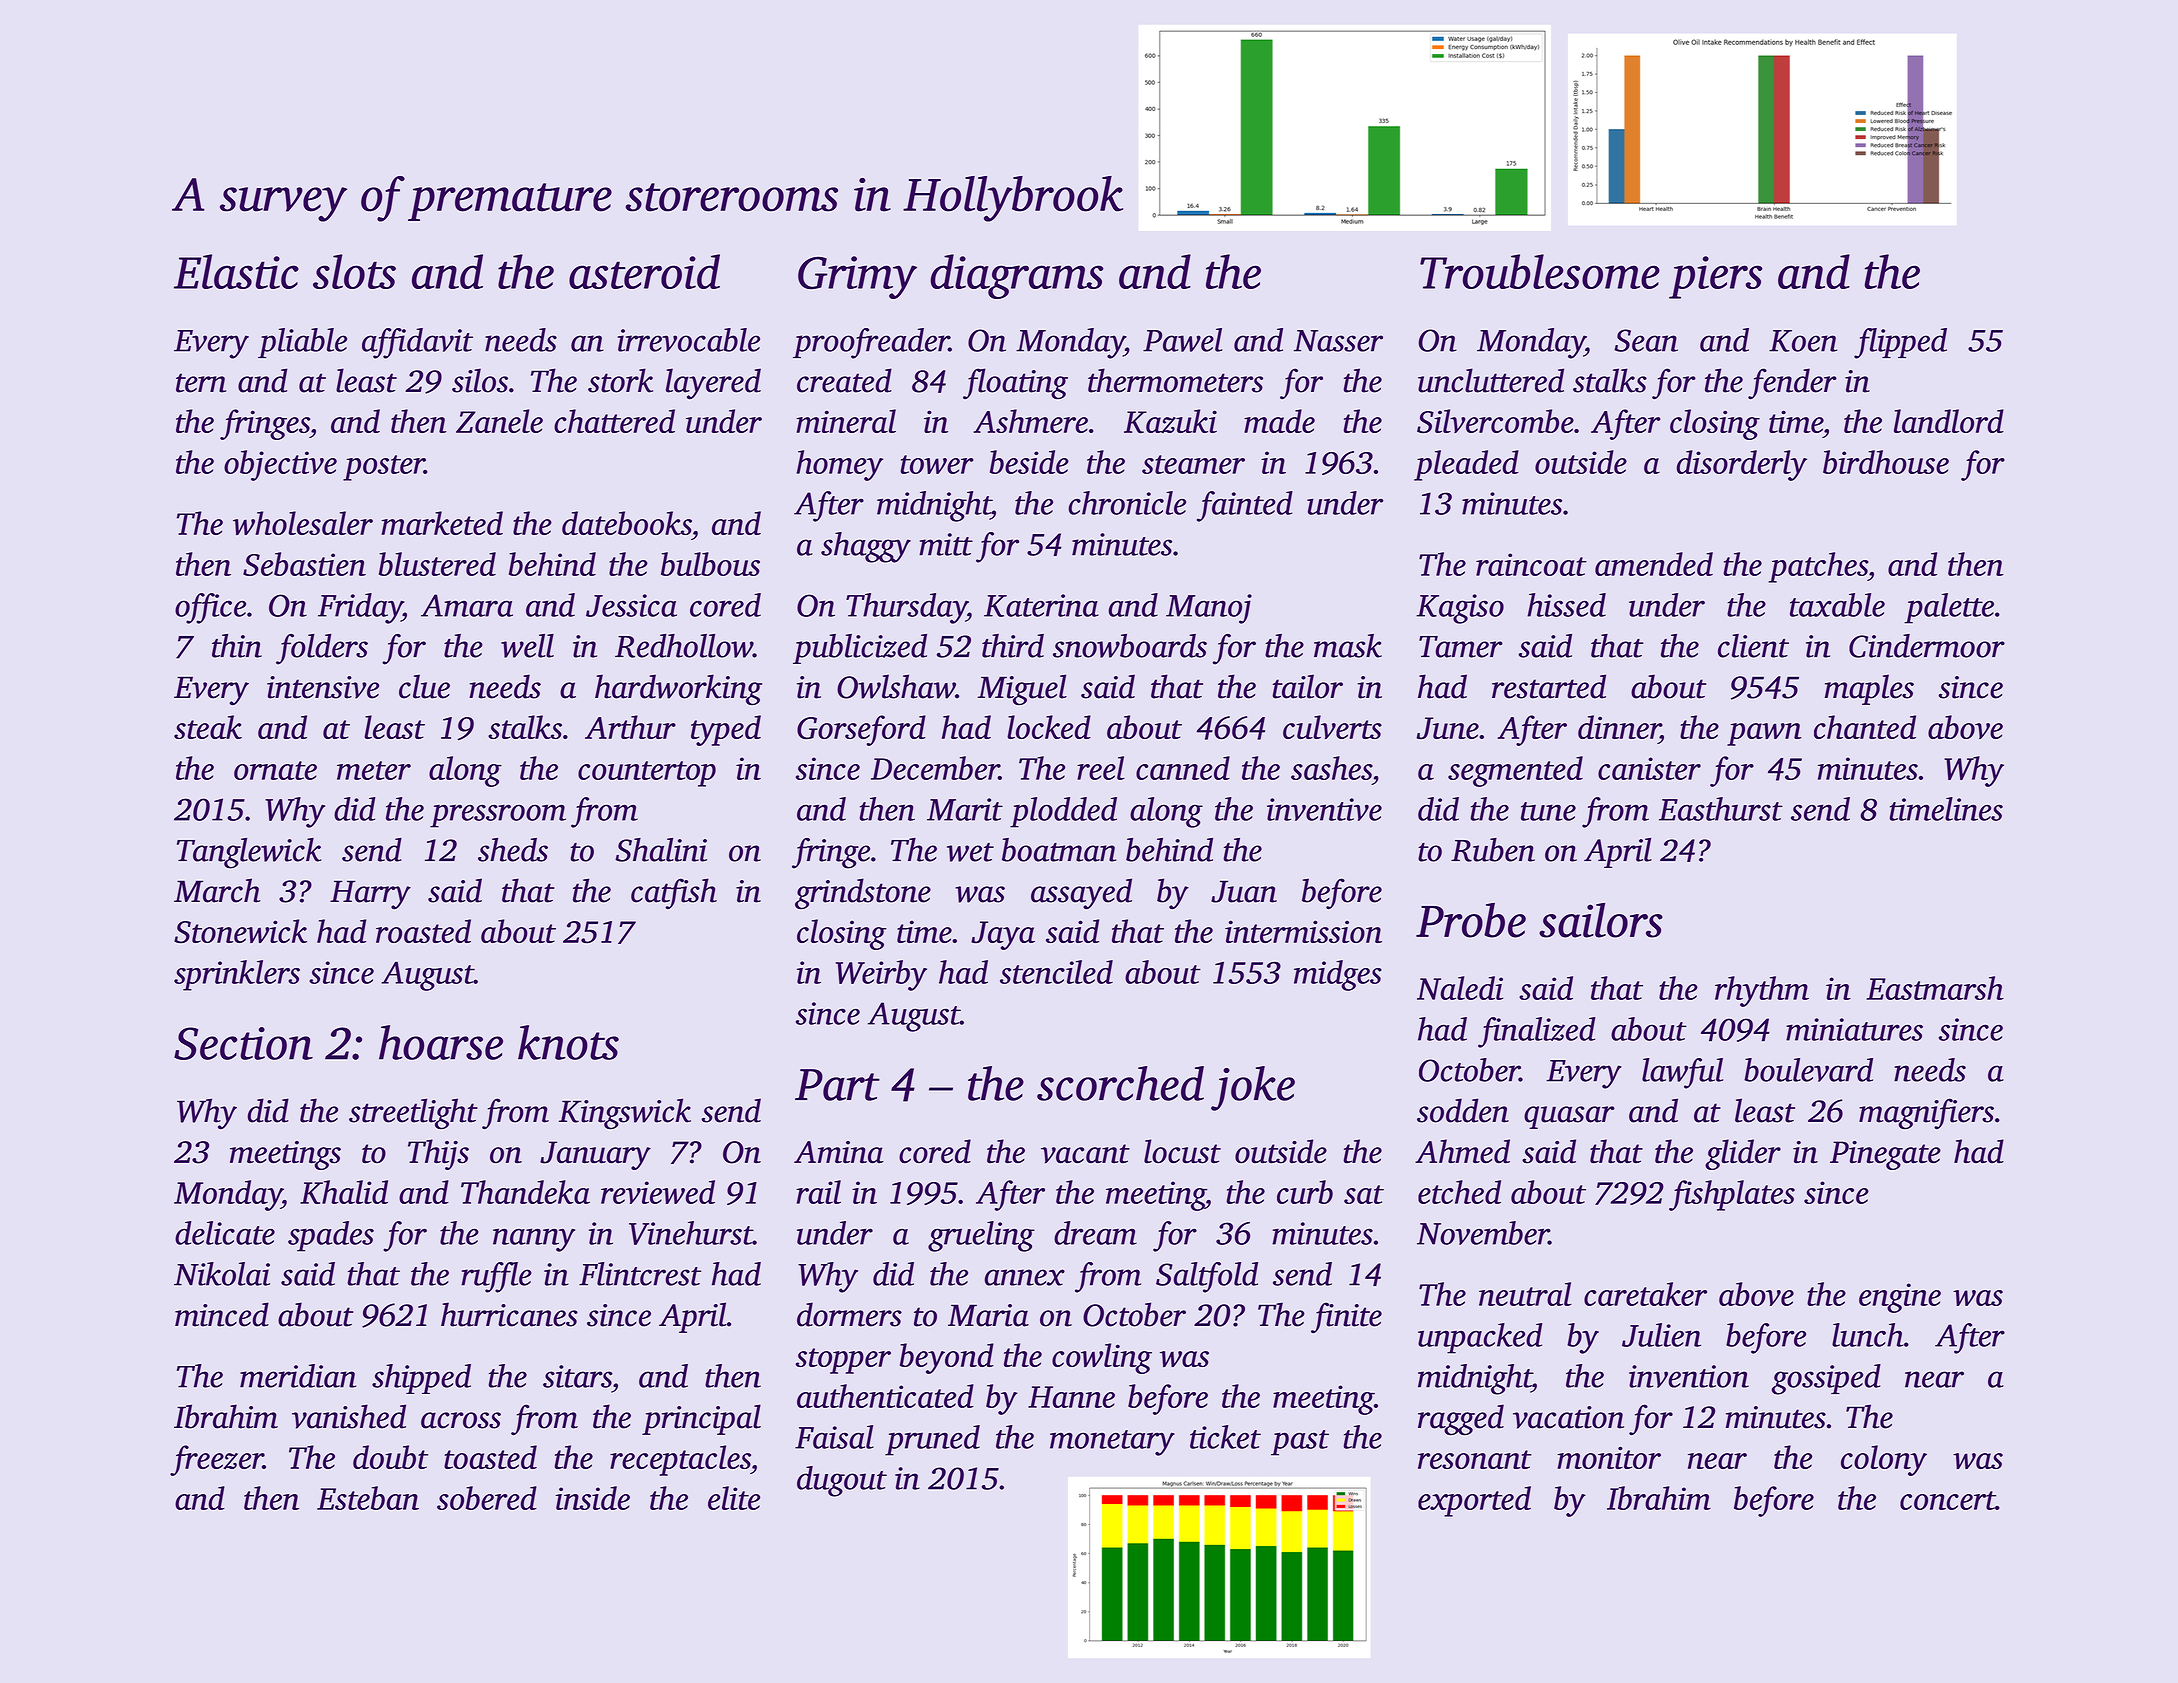 The image size is (2178, 1683). I want to click on Ashmere, so click(1030, 421).
